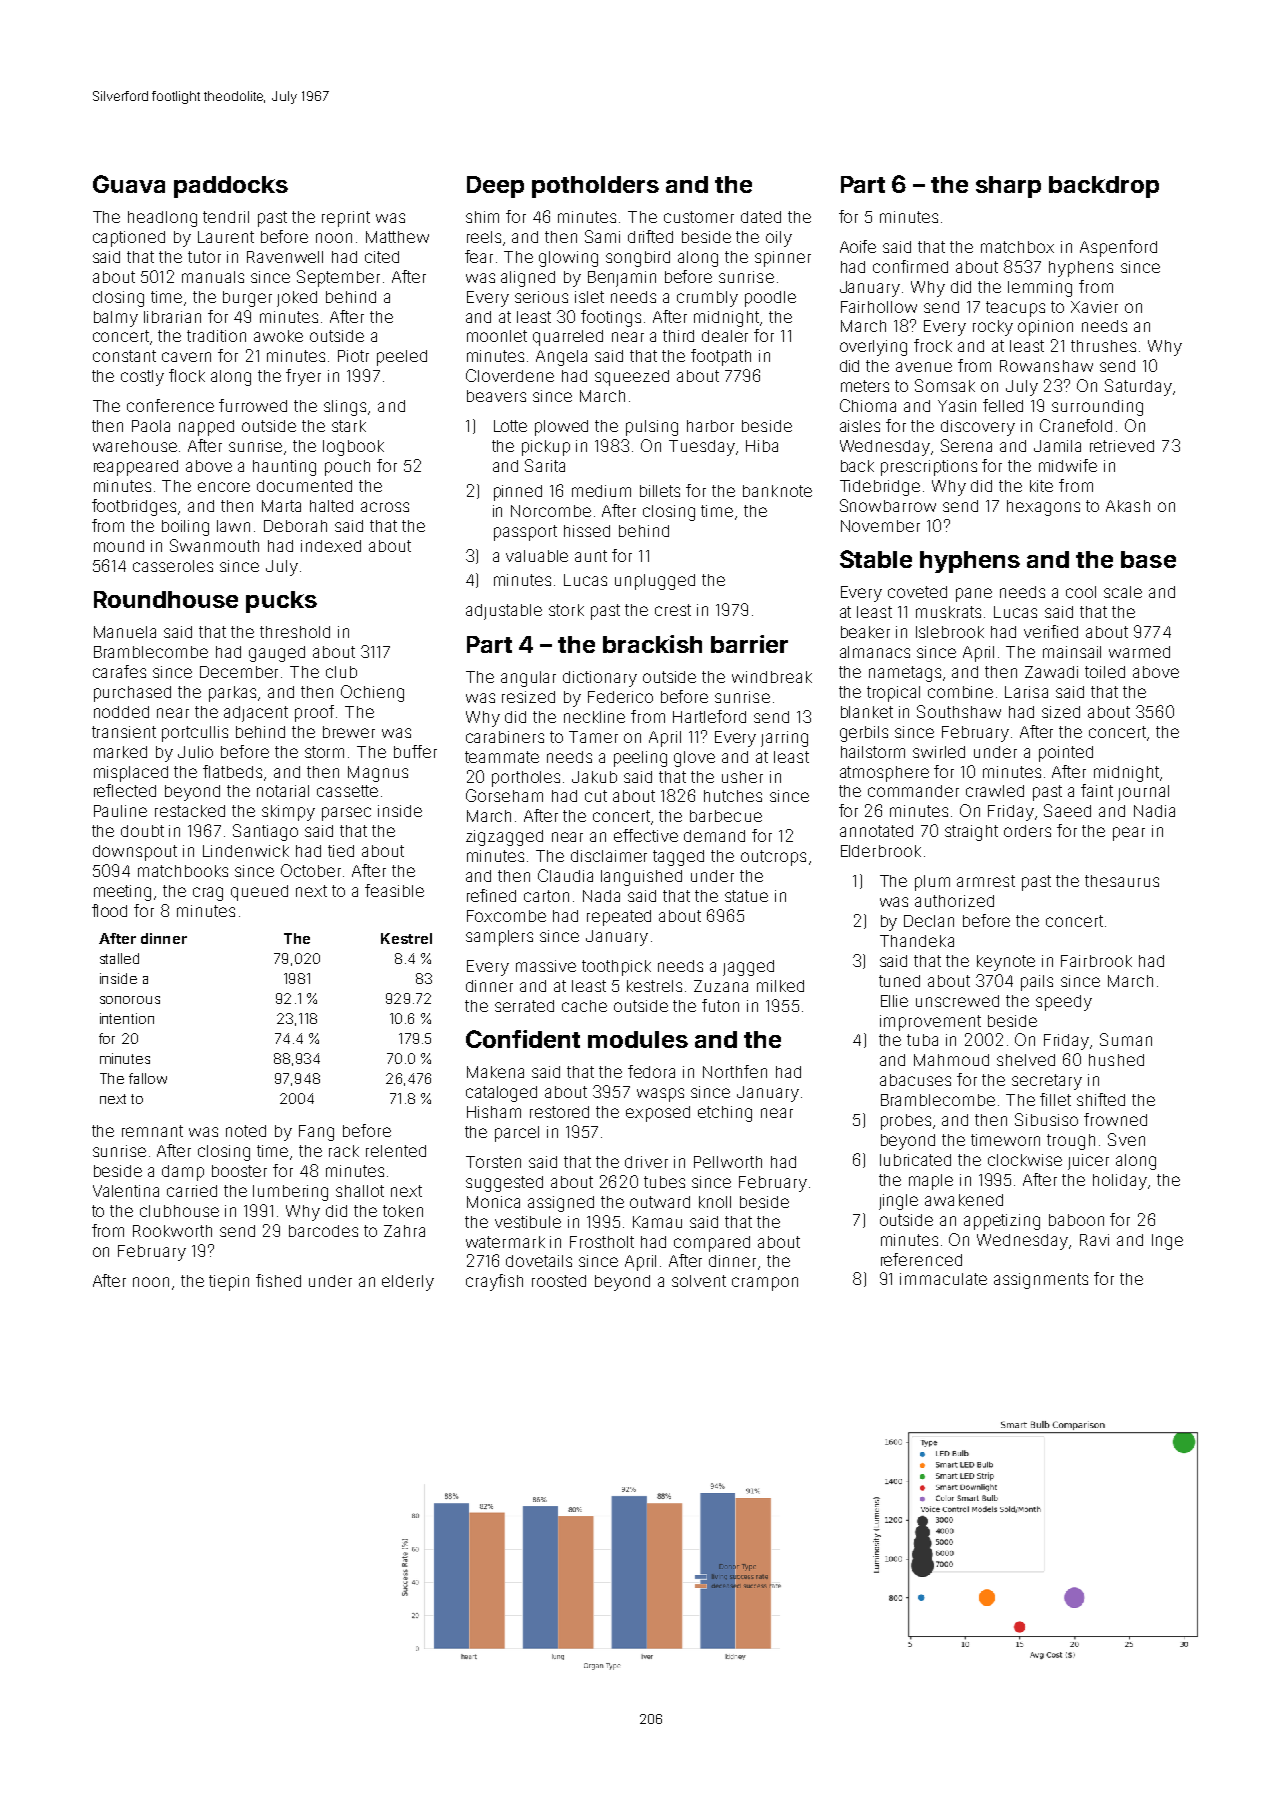  Describe the element at coordinates (353, 356) in the page. I see `Piotr` at that location.
